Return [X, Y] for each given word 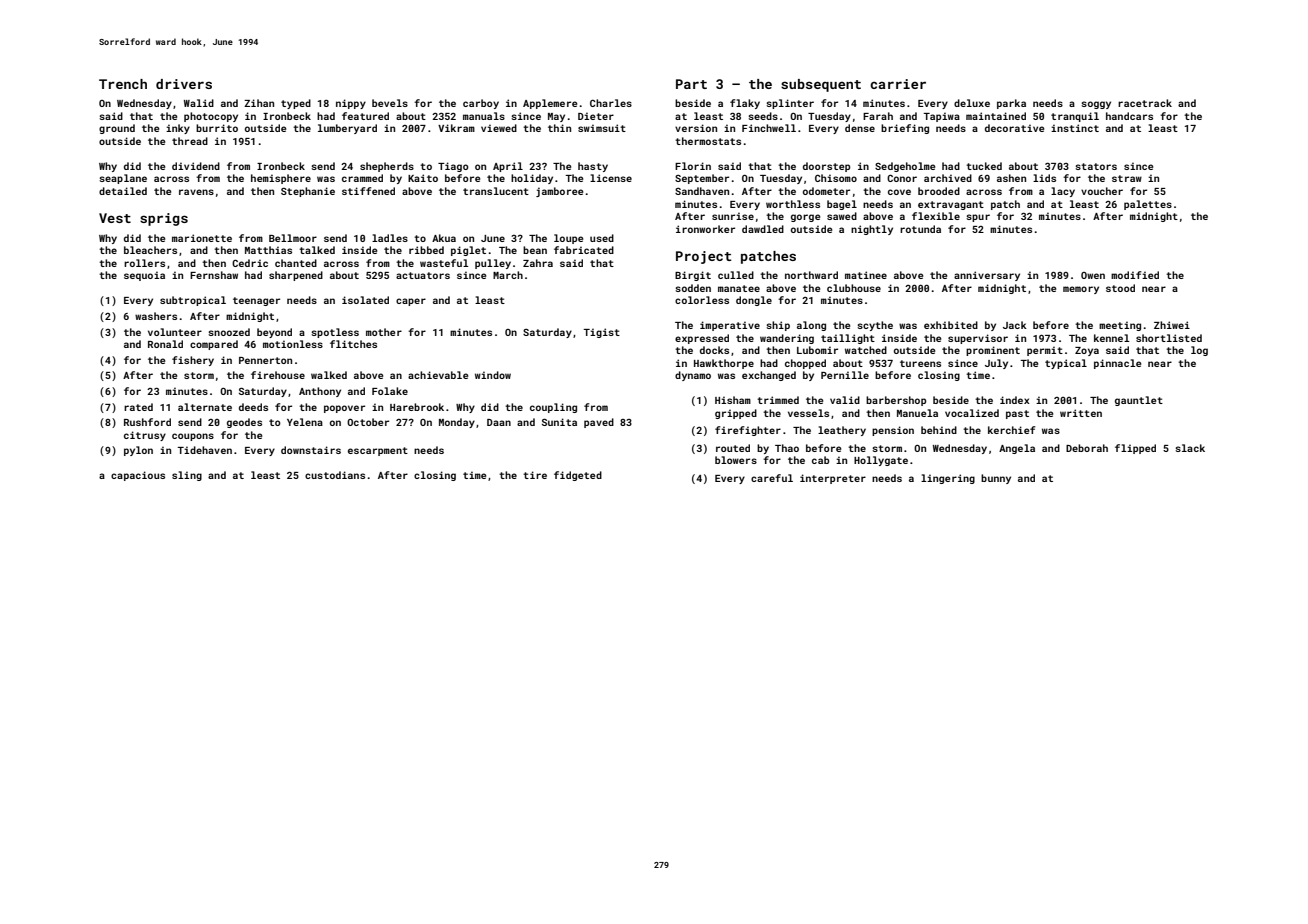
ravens [196, 192]
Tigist [601, 333]
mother [384, 332]
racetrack [1145, 103]
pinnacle [1117, 364]
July [996, 364]
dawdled [763, 229]
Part [691, 84]
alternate [205, 407]
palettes [1148, 205]
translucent [496, 191]
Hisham [733, 400]
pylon [138, 451]
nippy [351, 104]
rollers [144, 263]
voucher [1102, 191]
